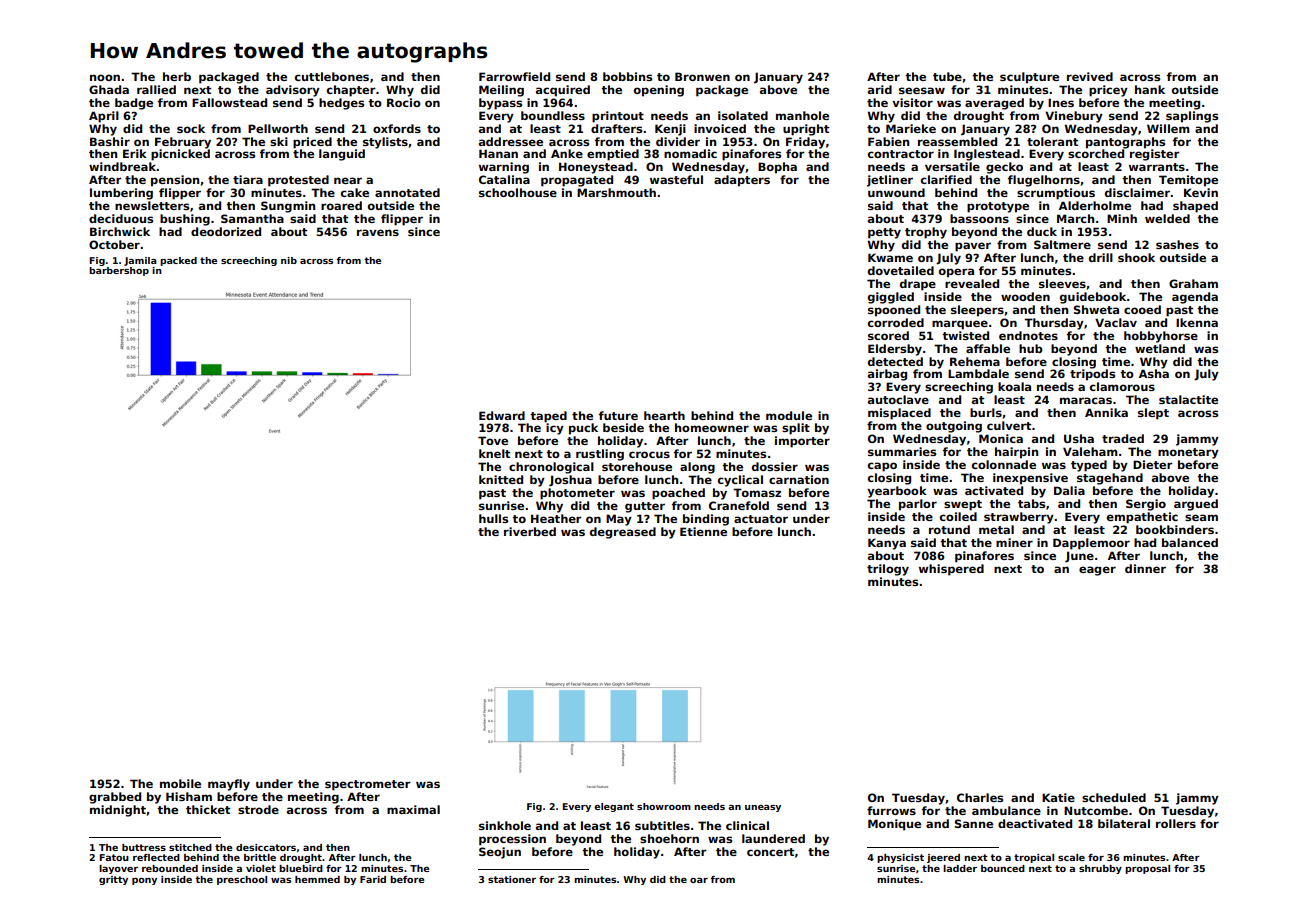 This screenshot has width=1308, height=924. What do you see at coordinates (1114, 797) in the screenshot?
I see `scheduled` at bounding box center [1114, 797].
